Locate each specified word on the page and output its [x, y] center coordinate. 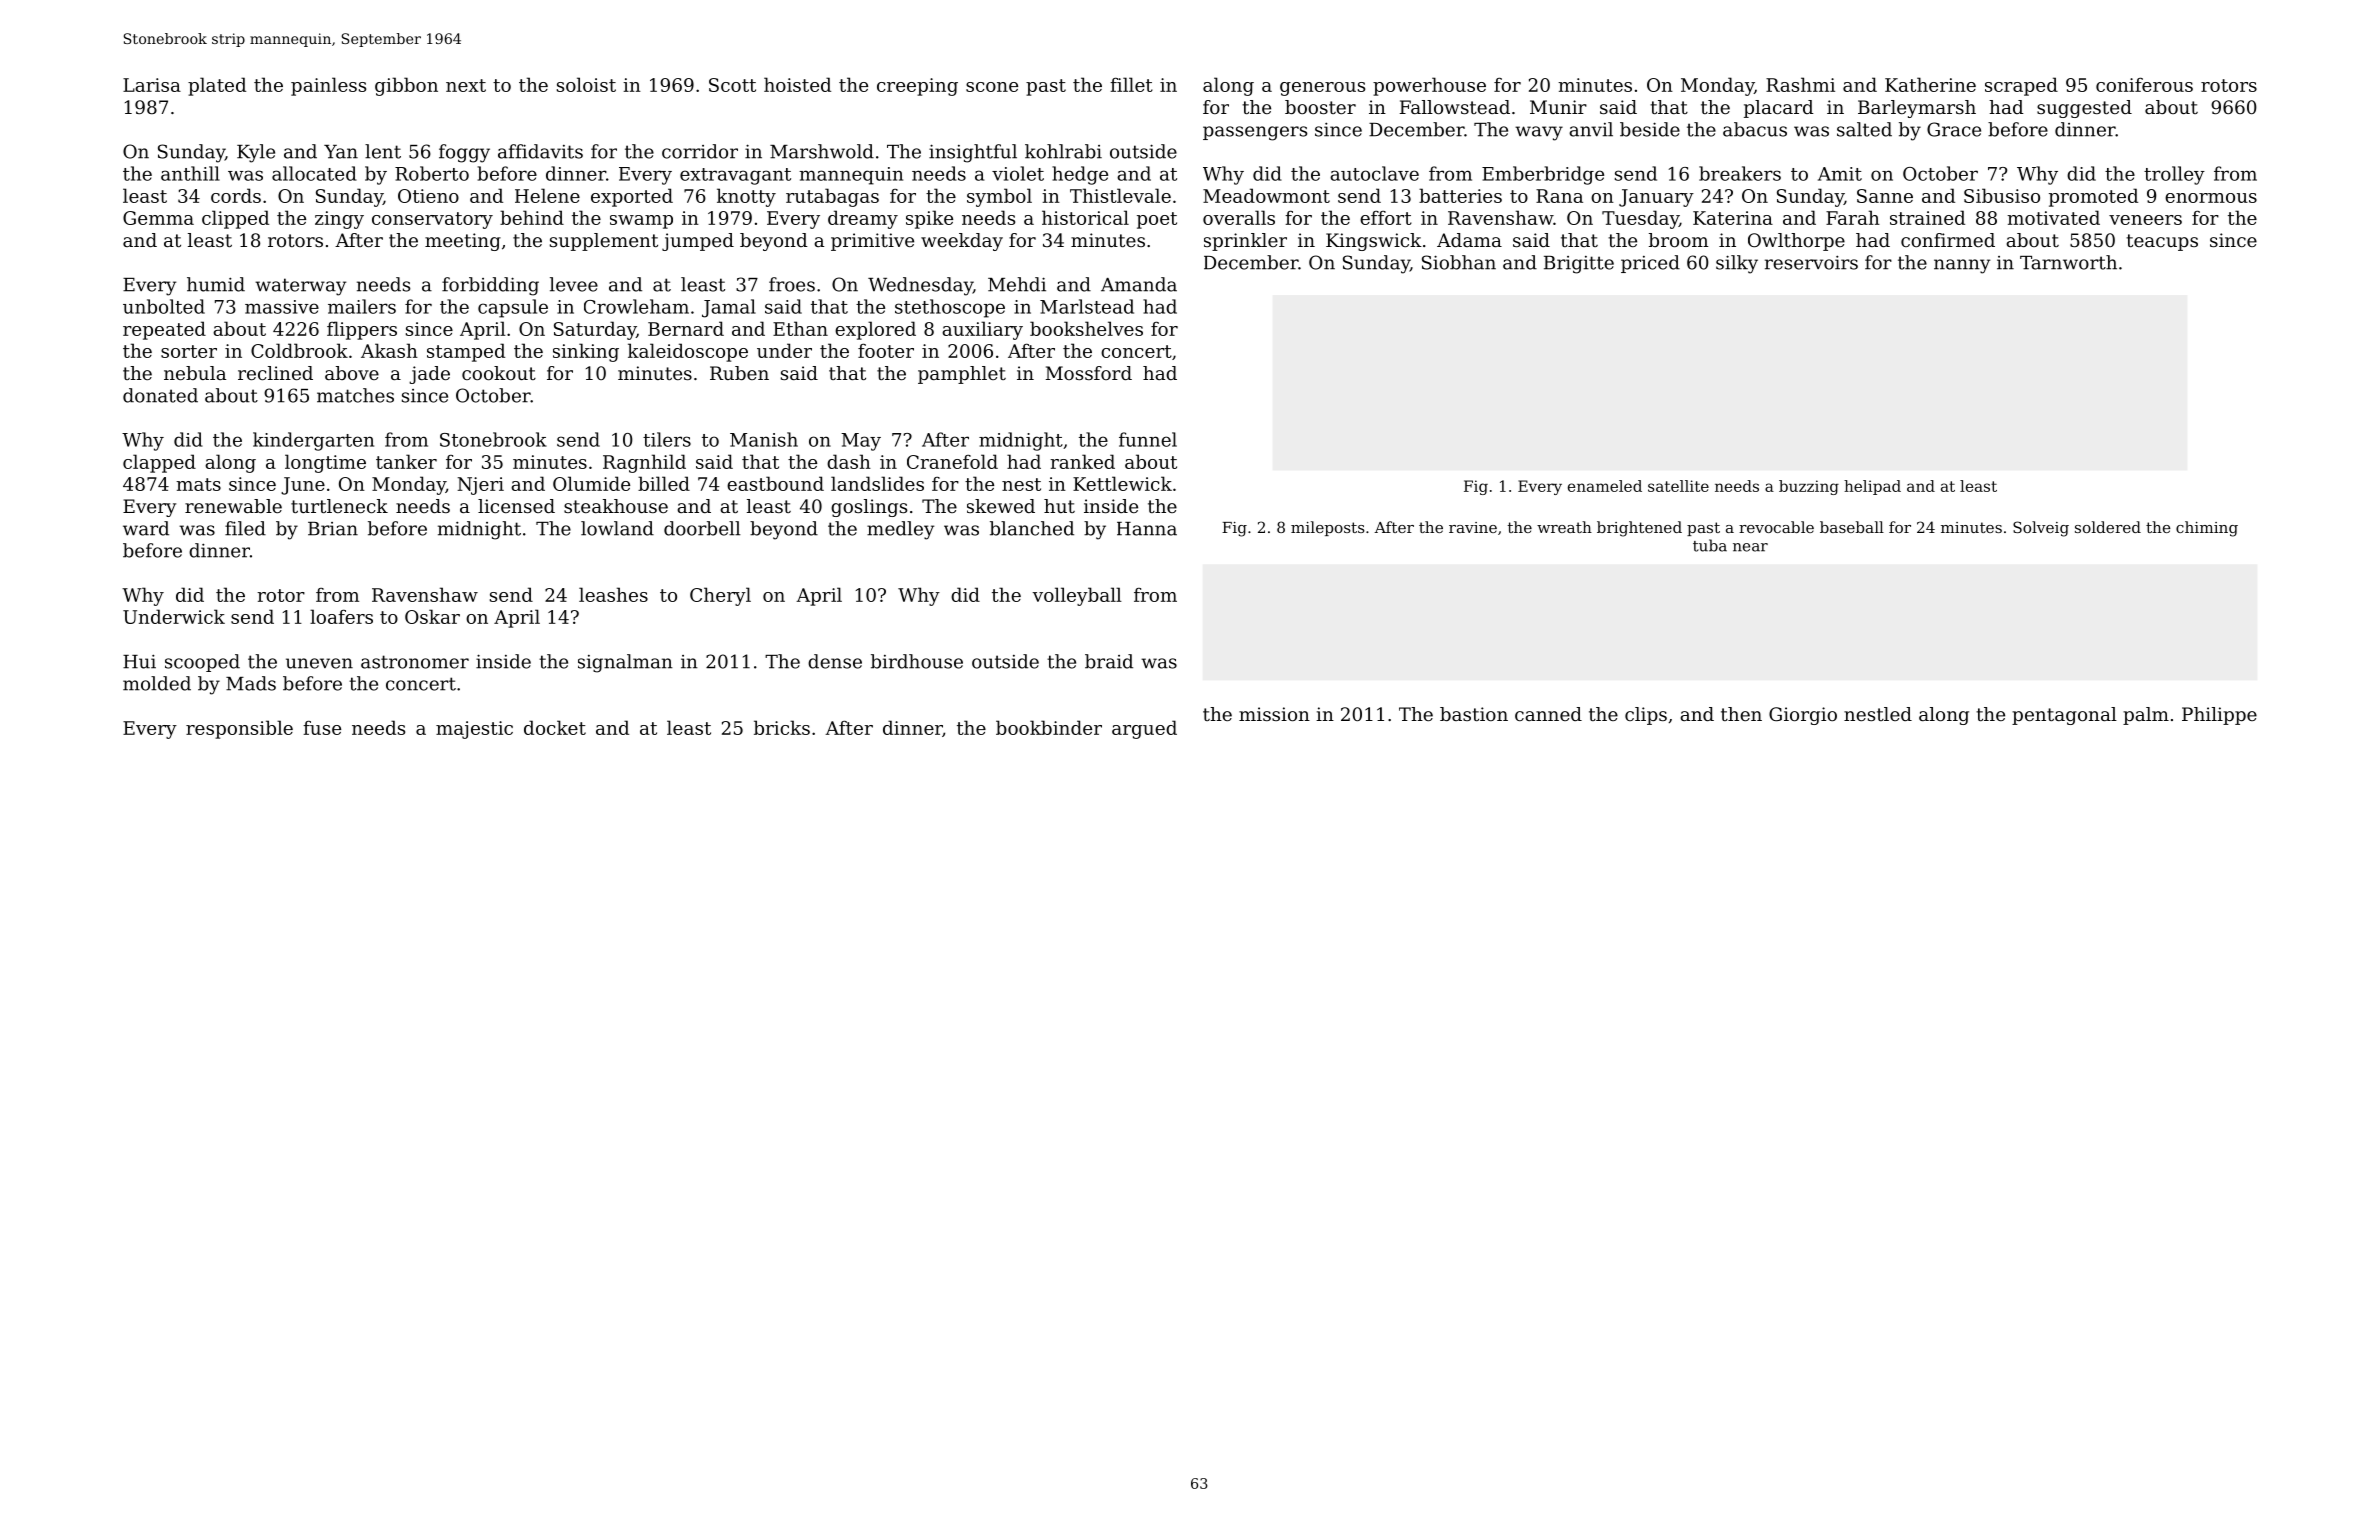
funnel [1148, 439]
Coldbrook [299, 350]
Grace [1954, 129]
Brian [333, 529]
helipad [1872, 487]
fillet [1131, 84]
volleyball [1077, 596]
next [466, 85]
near [1750, 547]
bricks [782, 727]
